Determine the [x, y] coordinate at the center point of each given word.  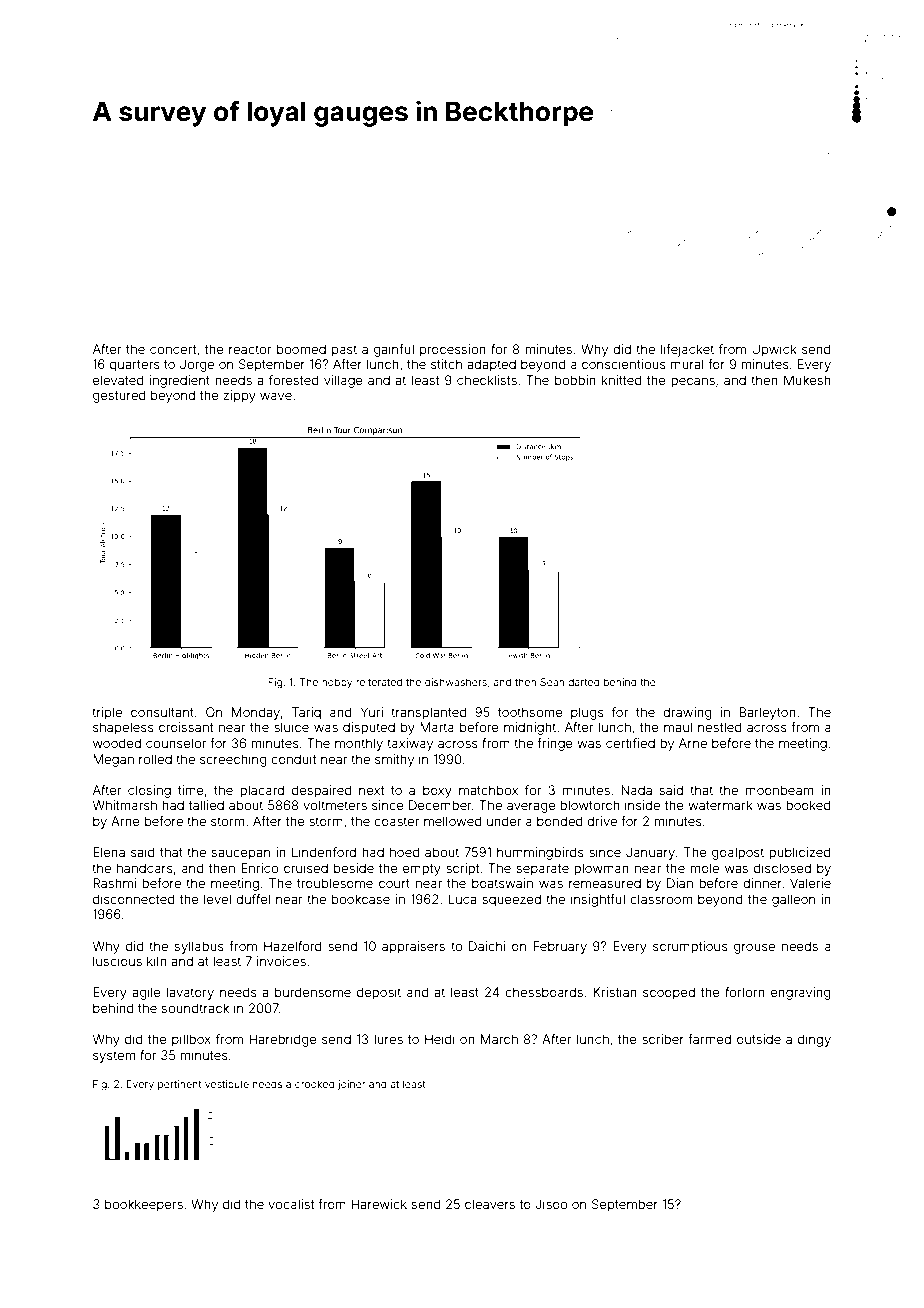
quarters [135, 366]
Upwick [774, 350]
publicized [800, 853]
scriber [663, 1039]
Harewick [379, 1204]
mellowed [453, 821]
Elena [109, 852]
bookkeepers [144, 1205]
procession [453, 350]
